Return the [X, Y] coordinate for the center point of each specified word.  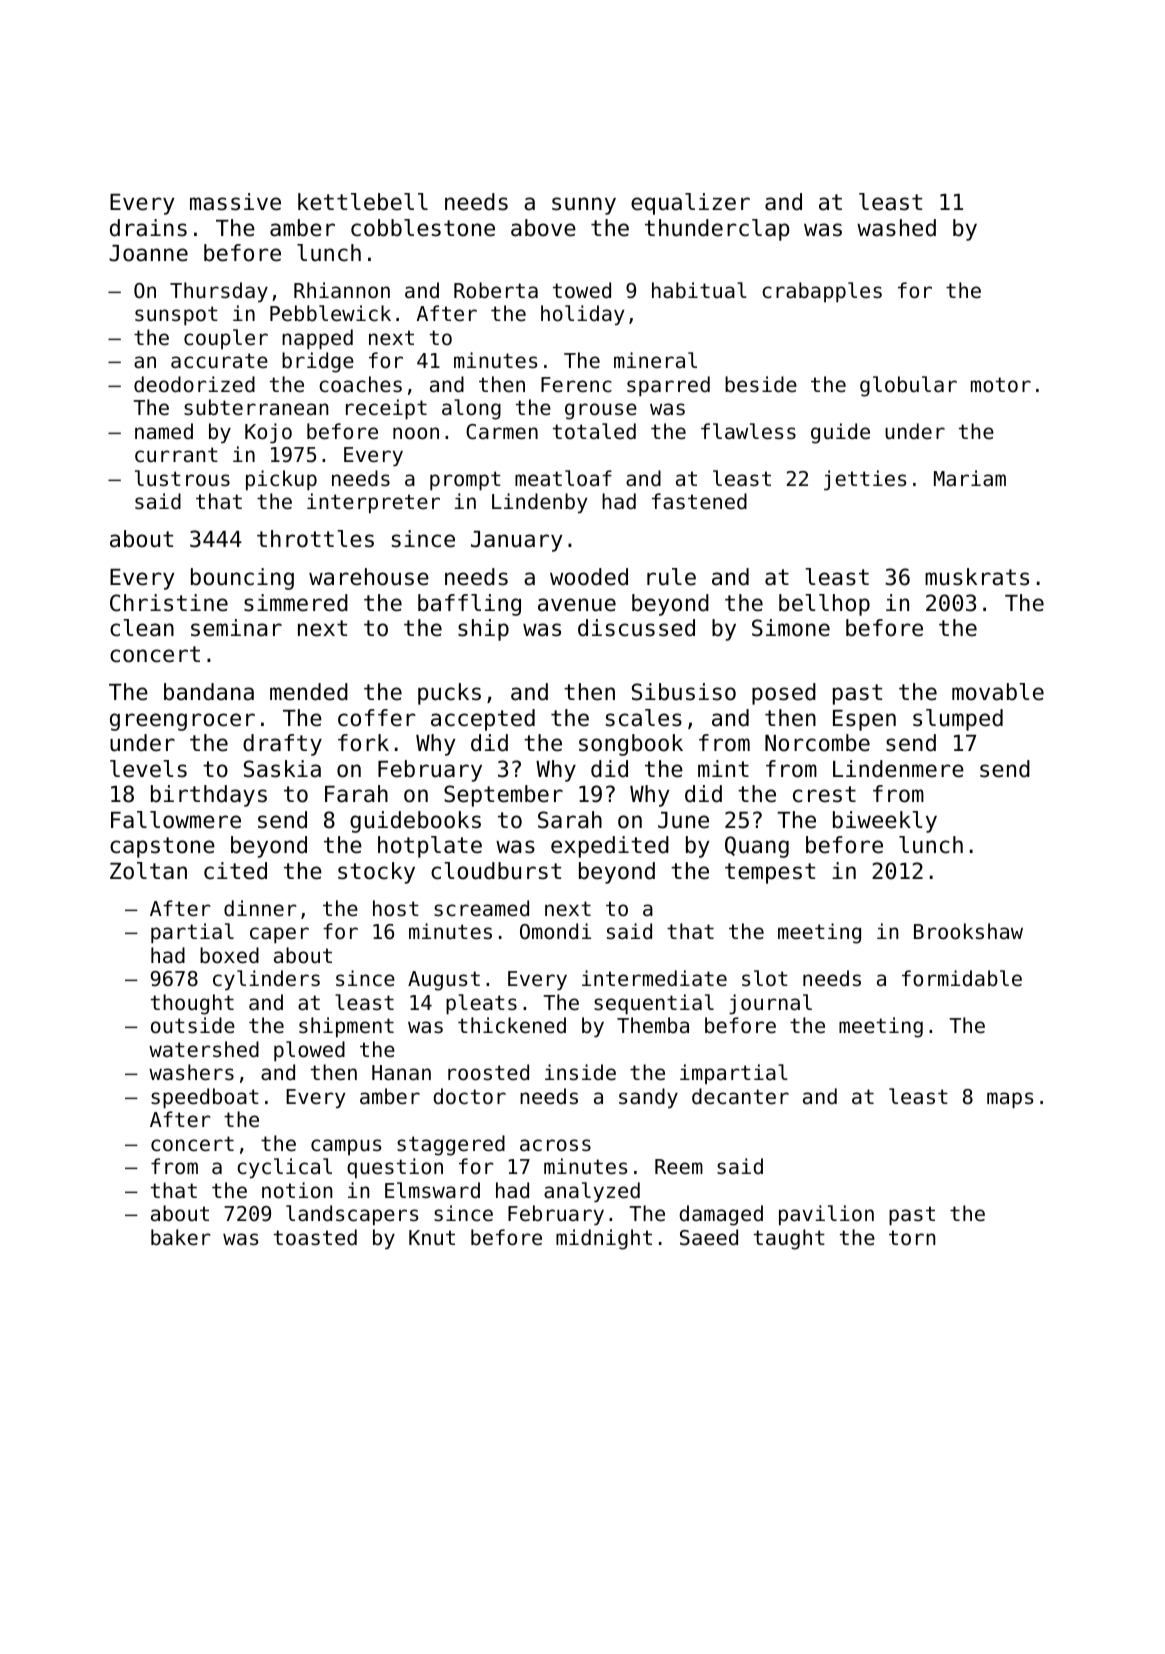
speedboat [205, 1098]
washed [896, 228]
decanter [740, 1096]
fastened [699, 501]
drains [148, 228]
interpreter [373, 503]
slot [765, 978]
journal [770, 1004]
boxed [229, 955]
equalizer [690, 204]
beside [761, 384]
